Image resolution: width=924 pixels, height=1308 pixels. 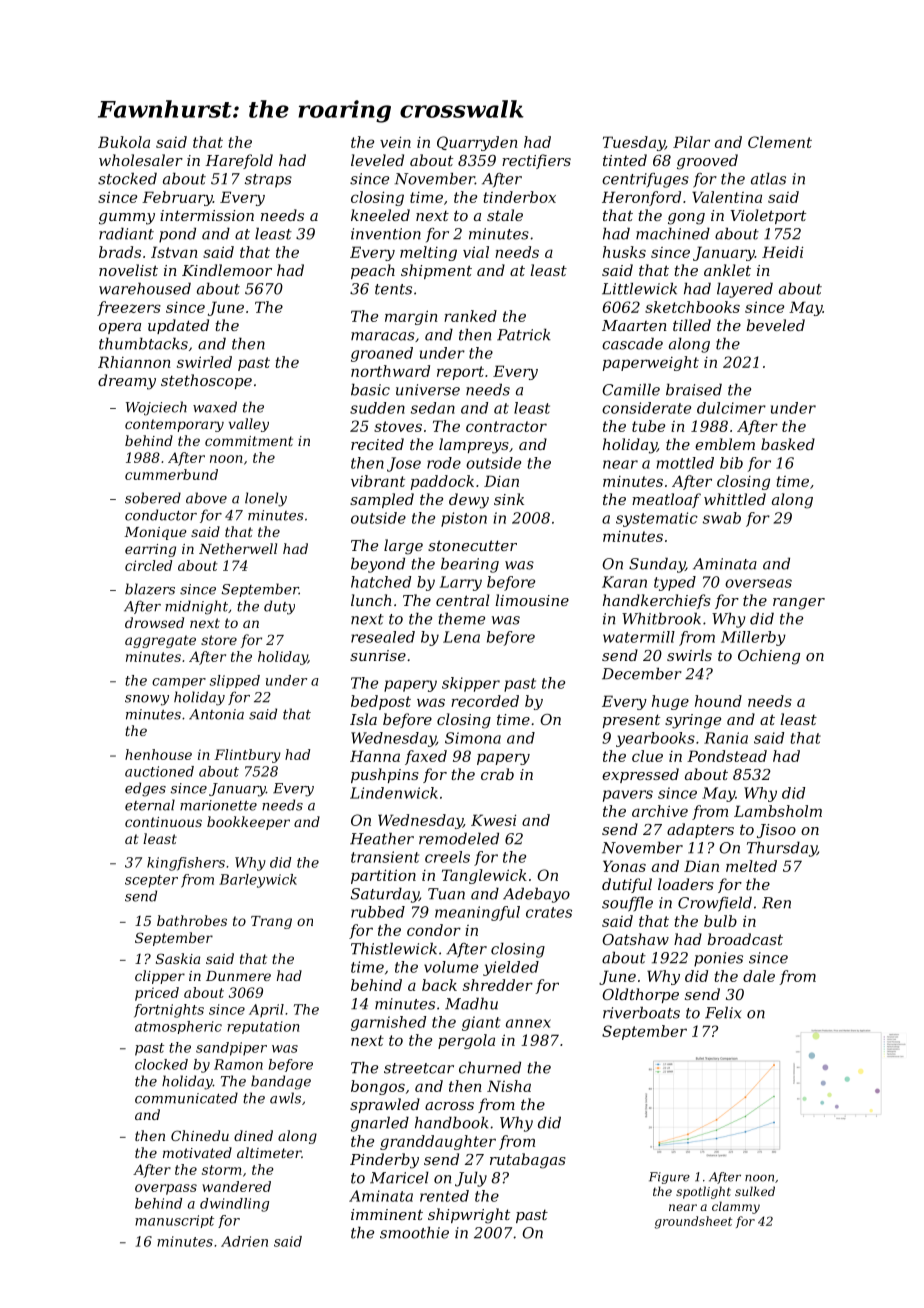 What do you see at coordinates (691, 142) in the page?
I see `Pilar` at bounding box center [691, 142].
